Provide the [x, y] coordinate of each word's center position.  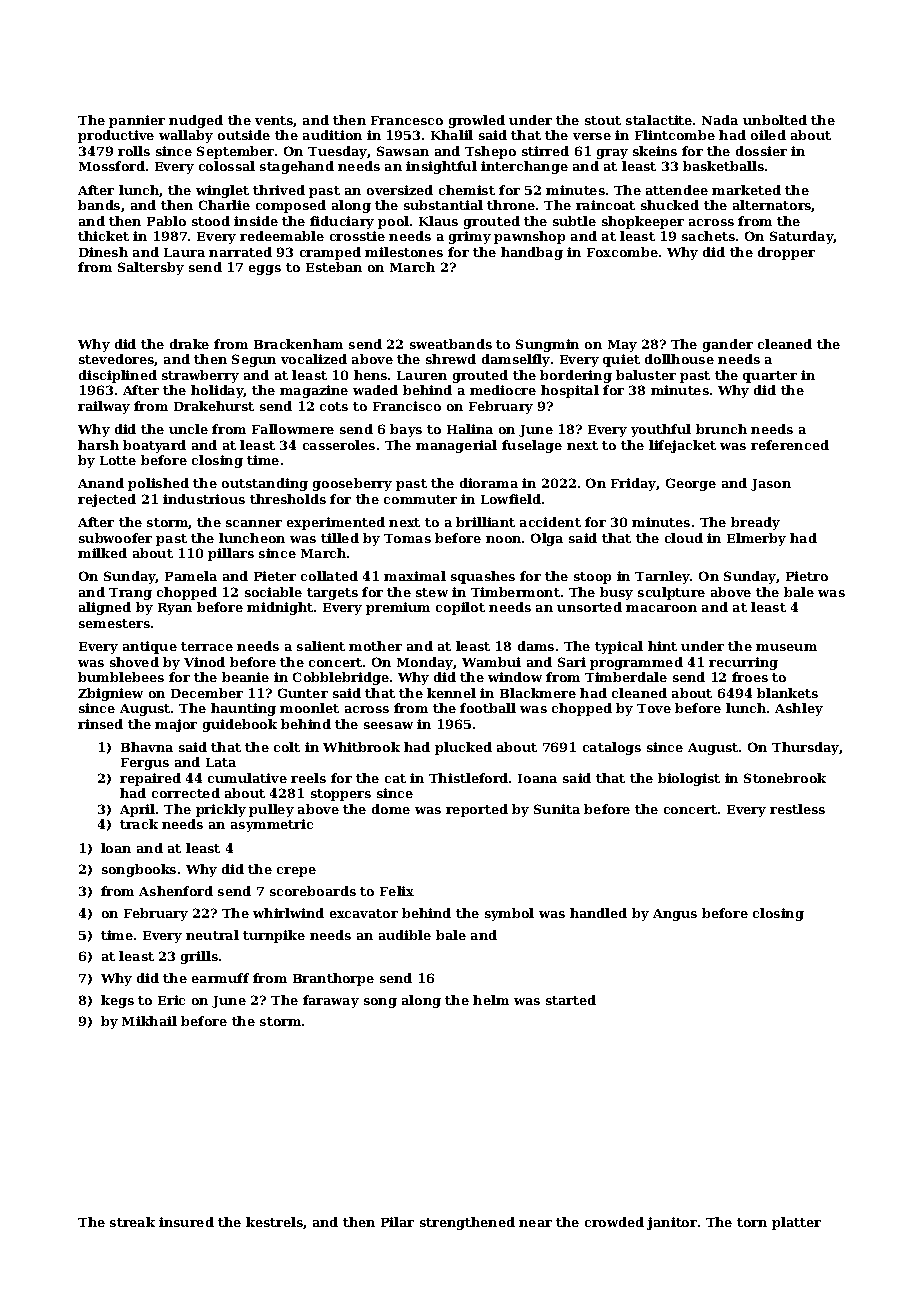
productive [116, 136]
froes [750, 677]
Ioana [537, 778]
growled [477, 121]
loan [116, 848]
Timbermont [515, 592]
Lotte [118, 460]
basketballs [723, 166]
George [691, 484]
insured [186, 1222]
